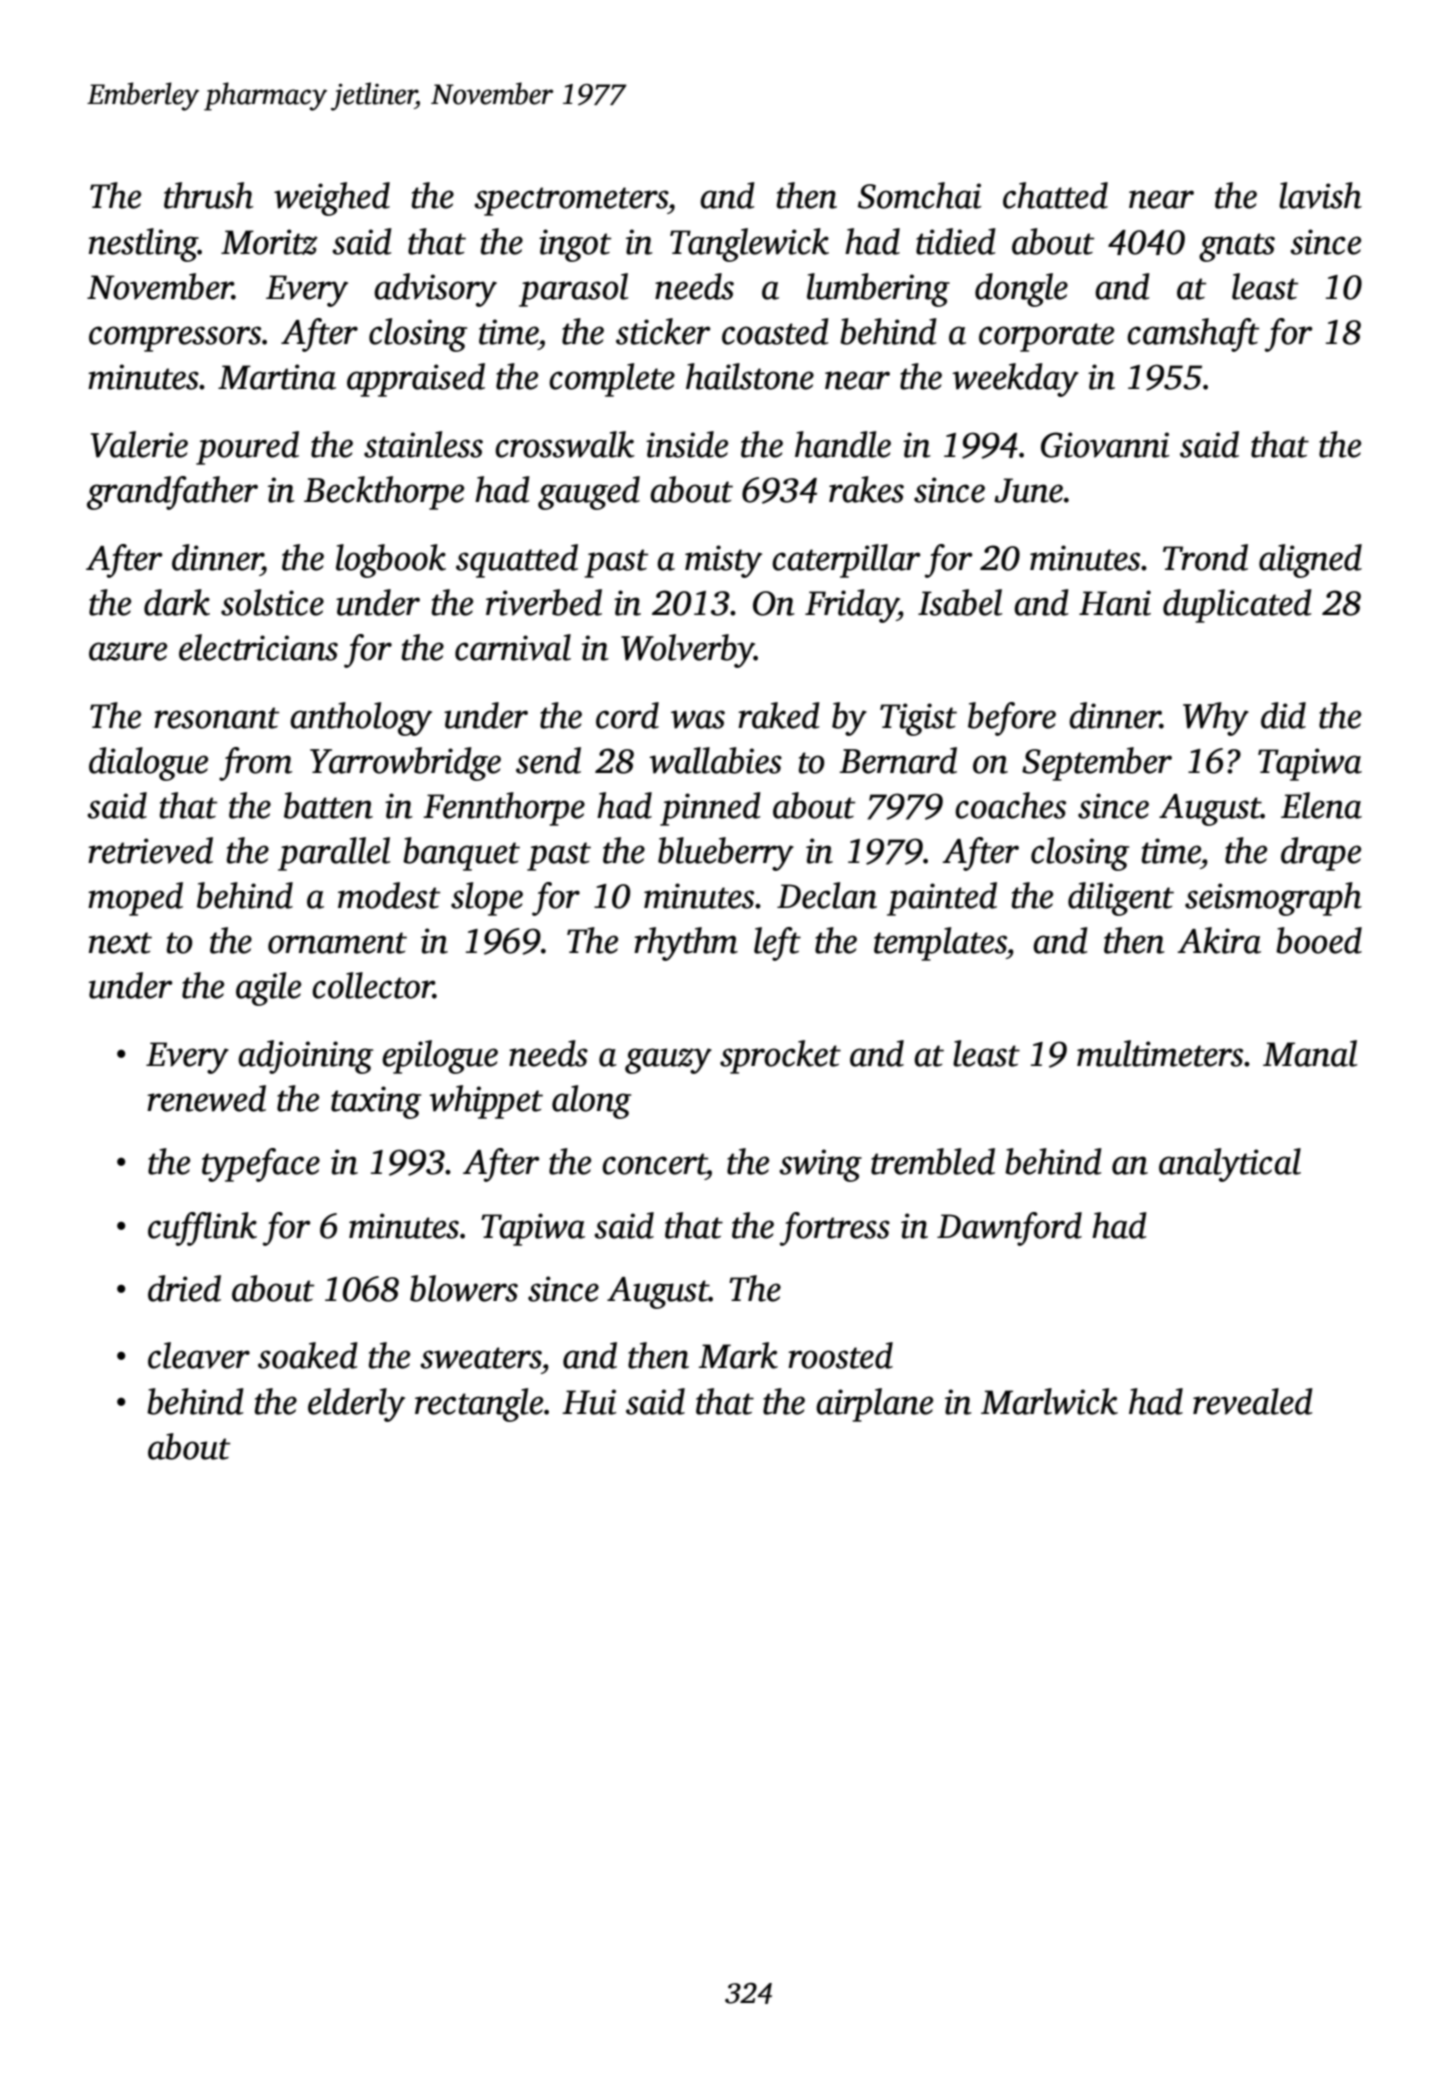  I want to click on thrush, so click(208, 195).
